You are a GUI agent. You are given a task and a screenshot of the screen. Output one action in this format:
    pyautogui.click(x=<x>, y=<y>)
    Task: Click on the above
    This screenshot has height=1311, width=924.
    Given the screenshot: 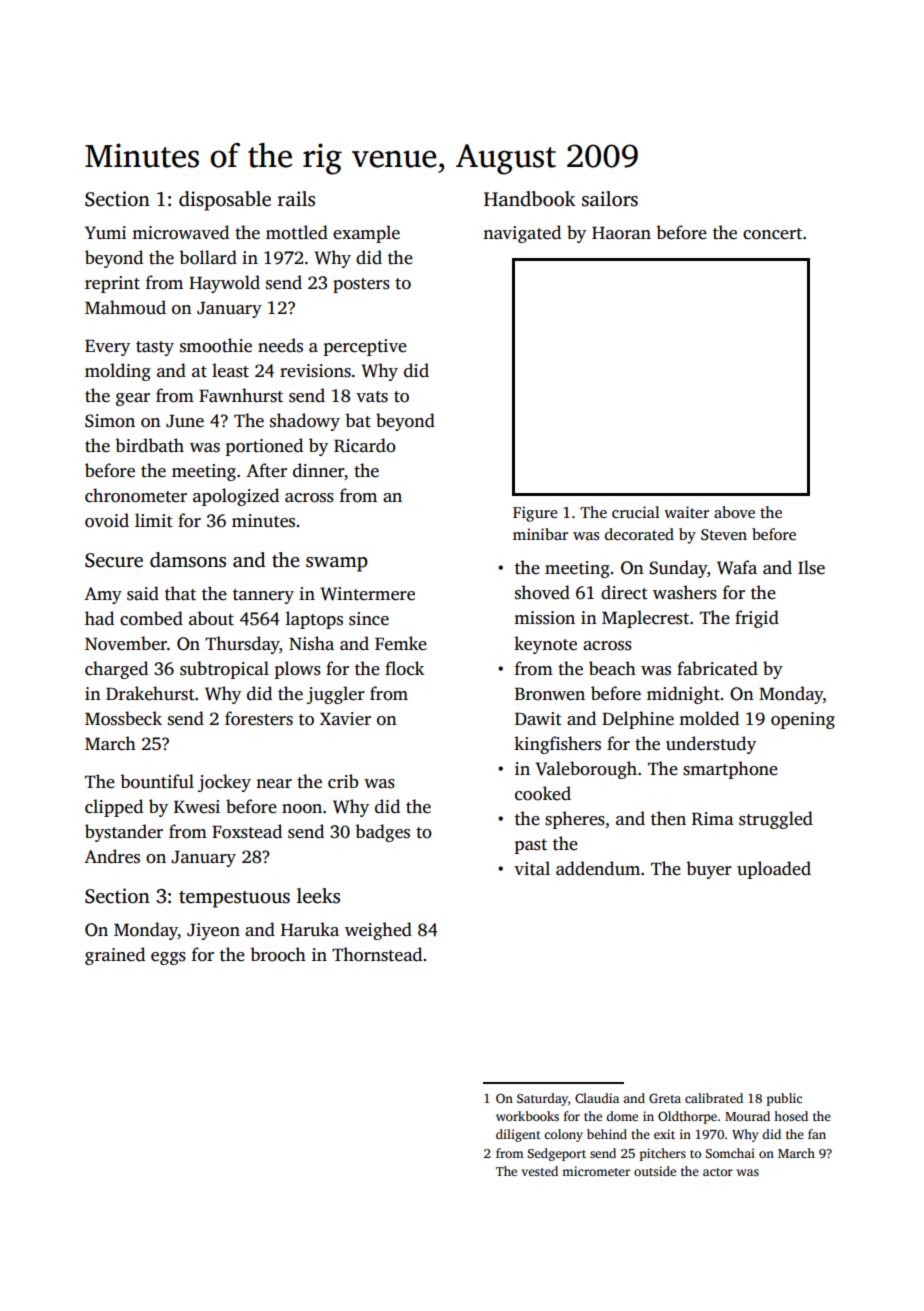 What is the action you would take?
    pyautogui.click(x=734, y=512)
